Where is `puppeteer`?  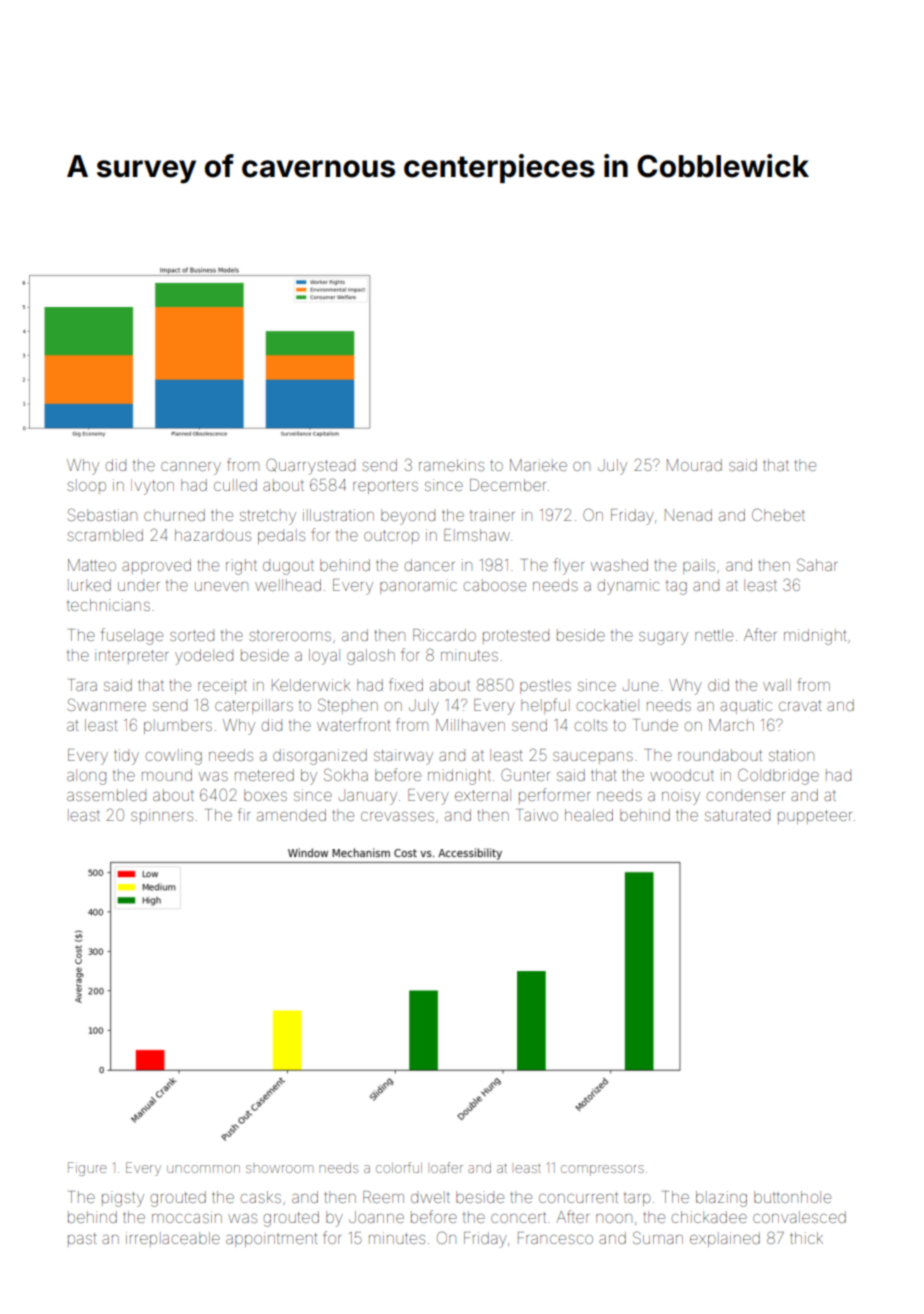
puppeteer is located at coordinates (815, 817).
